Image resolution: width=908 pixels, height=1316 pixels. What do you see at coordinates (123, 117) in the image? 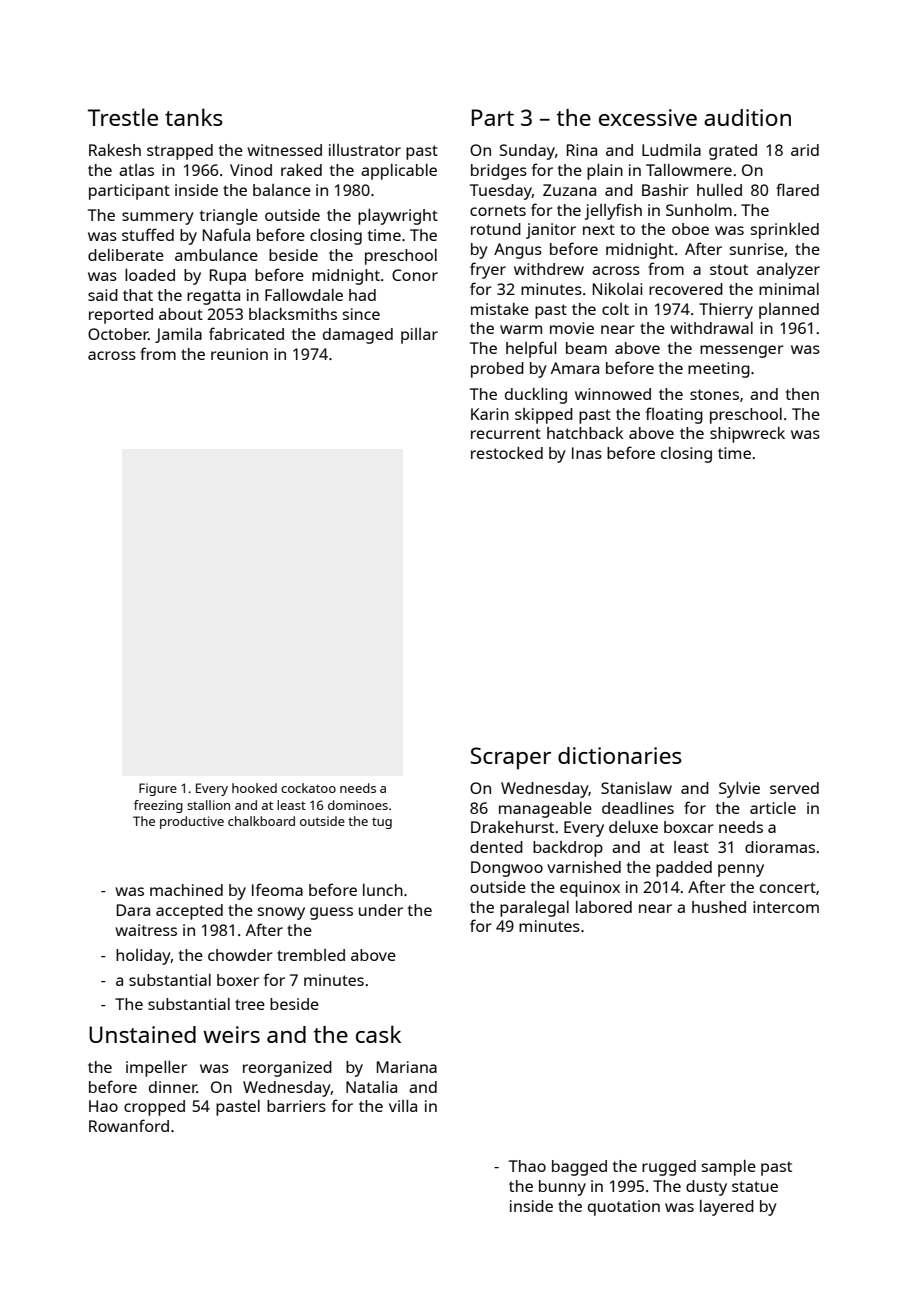
I see `Trestle` at bounding box center [123, 117].
